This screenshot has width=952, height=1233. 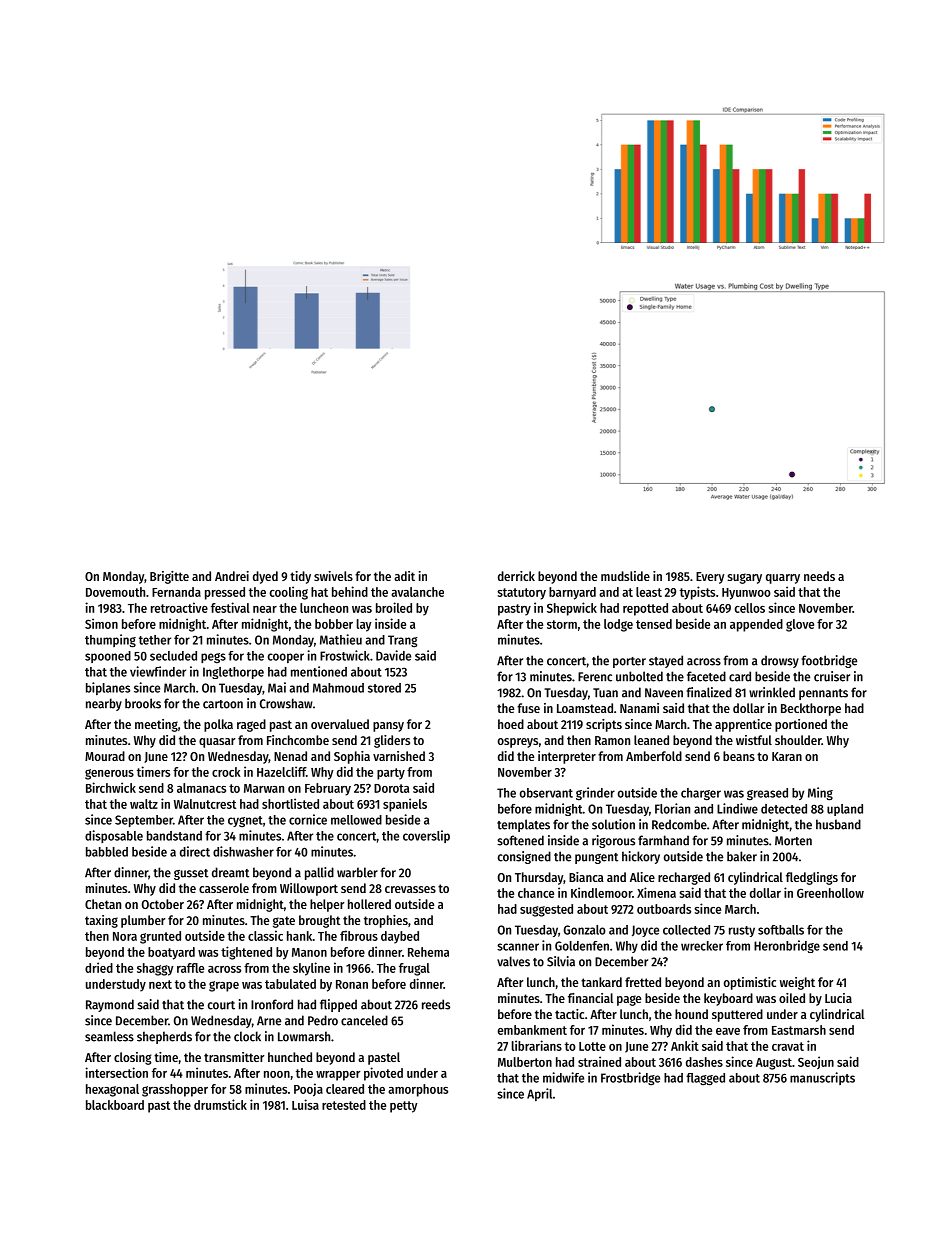 What do you see at coordinates (290, 803) in the screenshot?
I see `shortlisted` at bounding box center [290, 803].
